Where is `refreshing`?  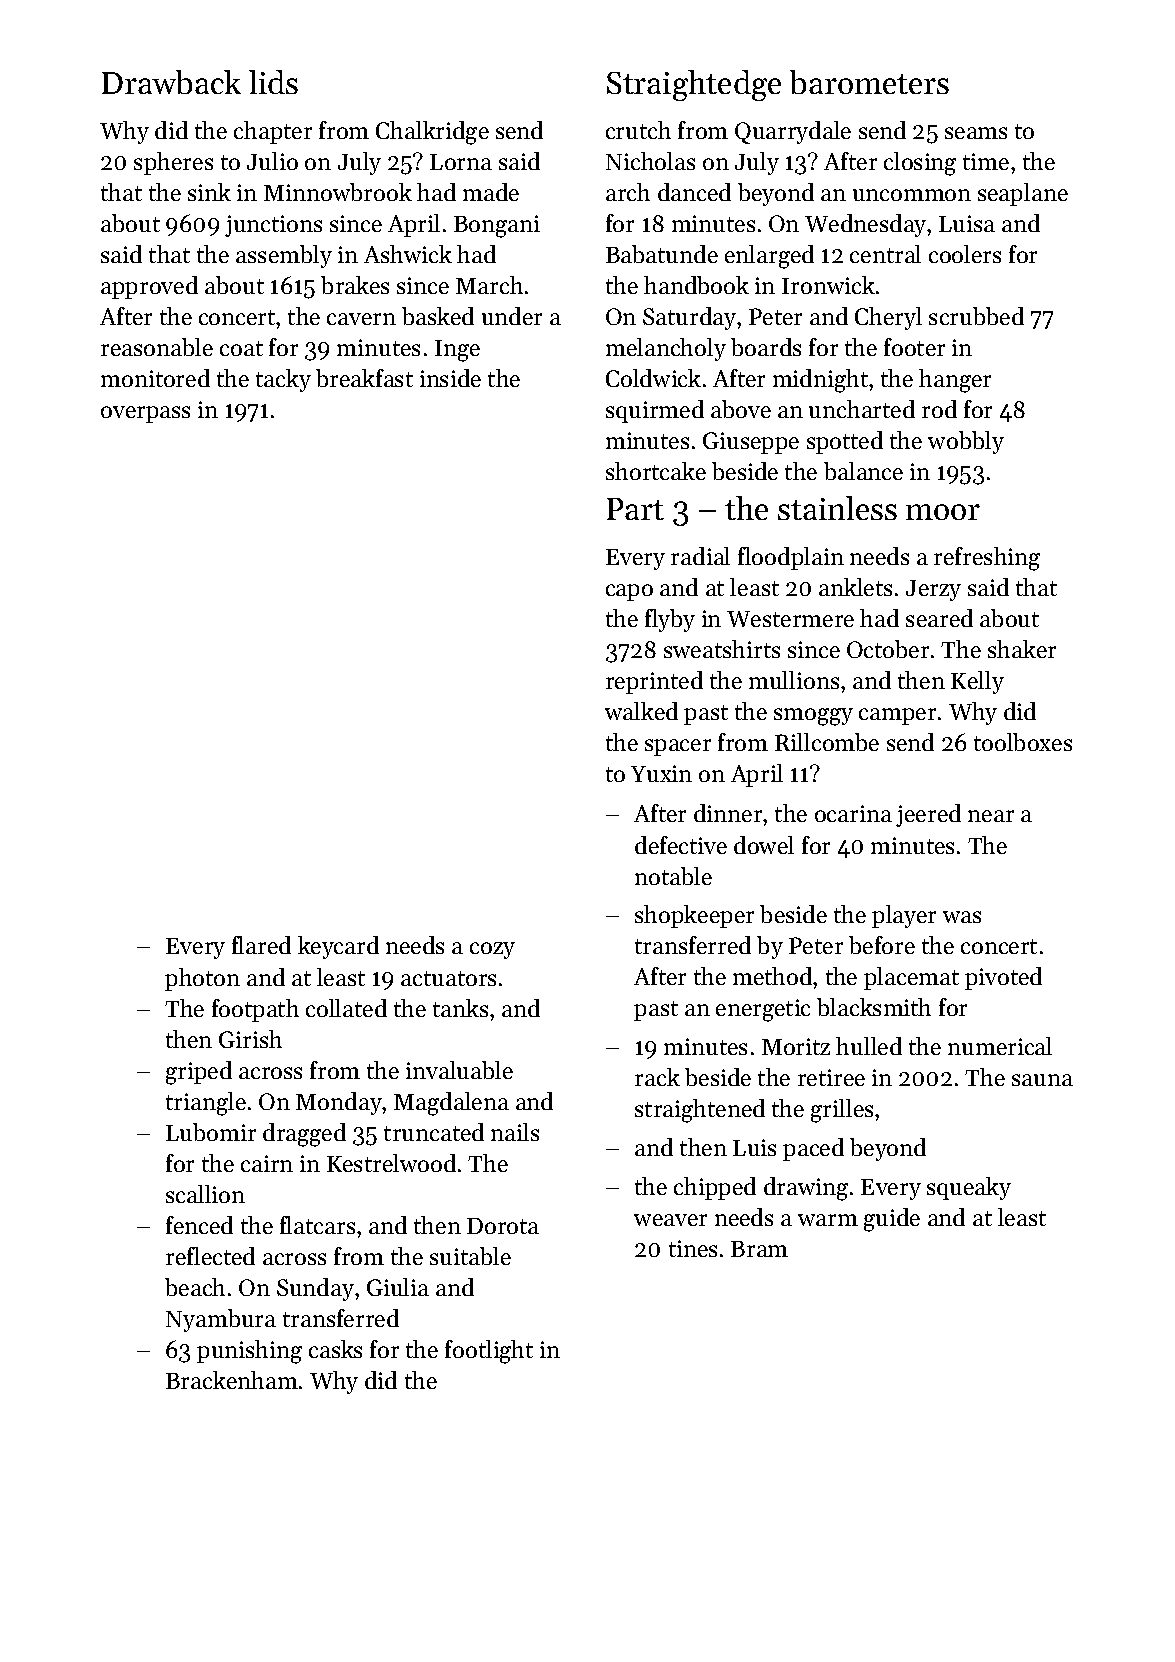
refreshing is located at coordinates (987, 559).
